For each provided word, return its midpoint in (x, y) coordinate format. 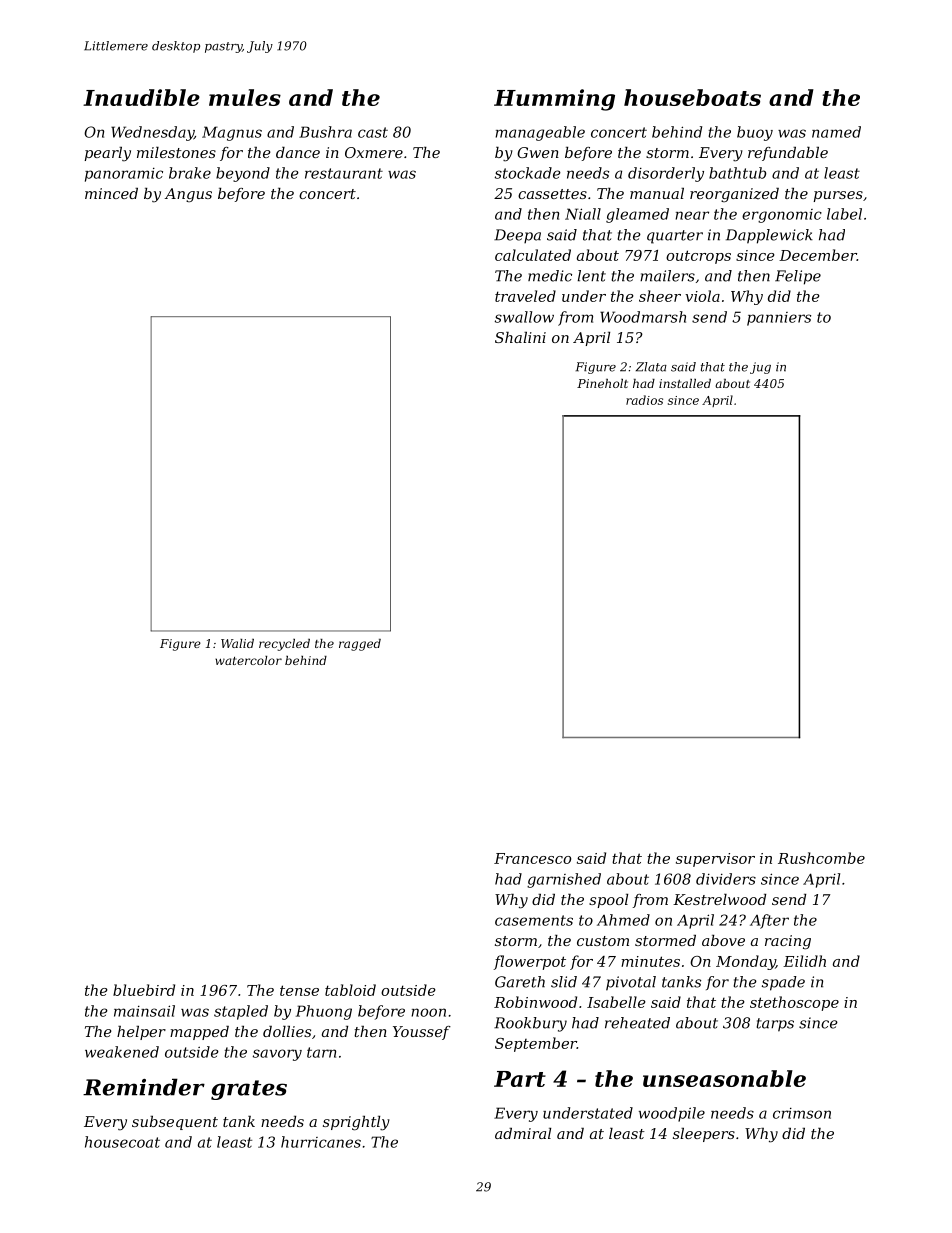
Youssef (422, 1033)
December (818, 255)
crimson (802, 1113)
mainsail (144, 1011)
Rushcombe (821, 858)
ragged (360, 645)
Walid (237, 643)
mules (245, 97)
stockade (528, 173)
